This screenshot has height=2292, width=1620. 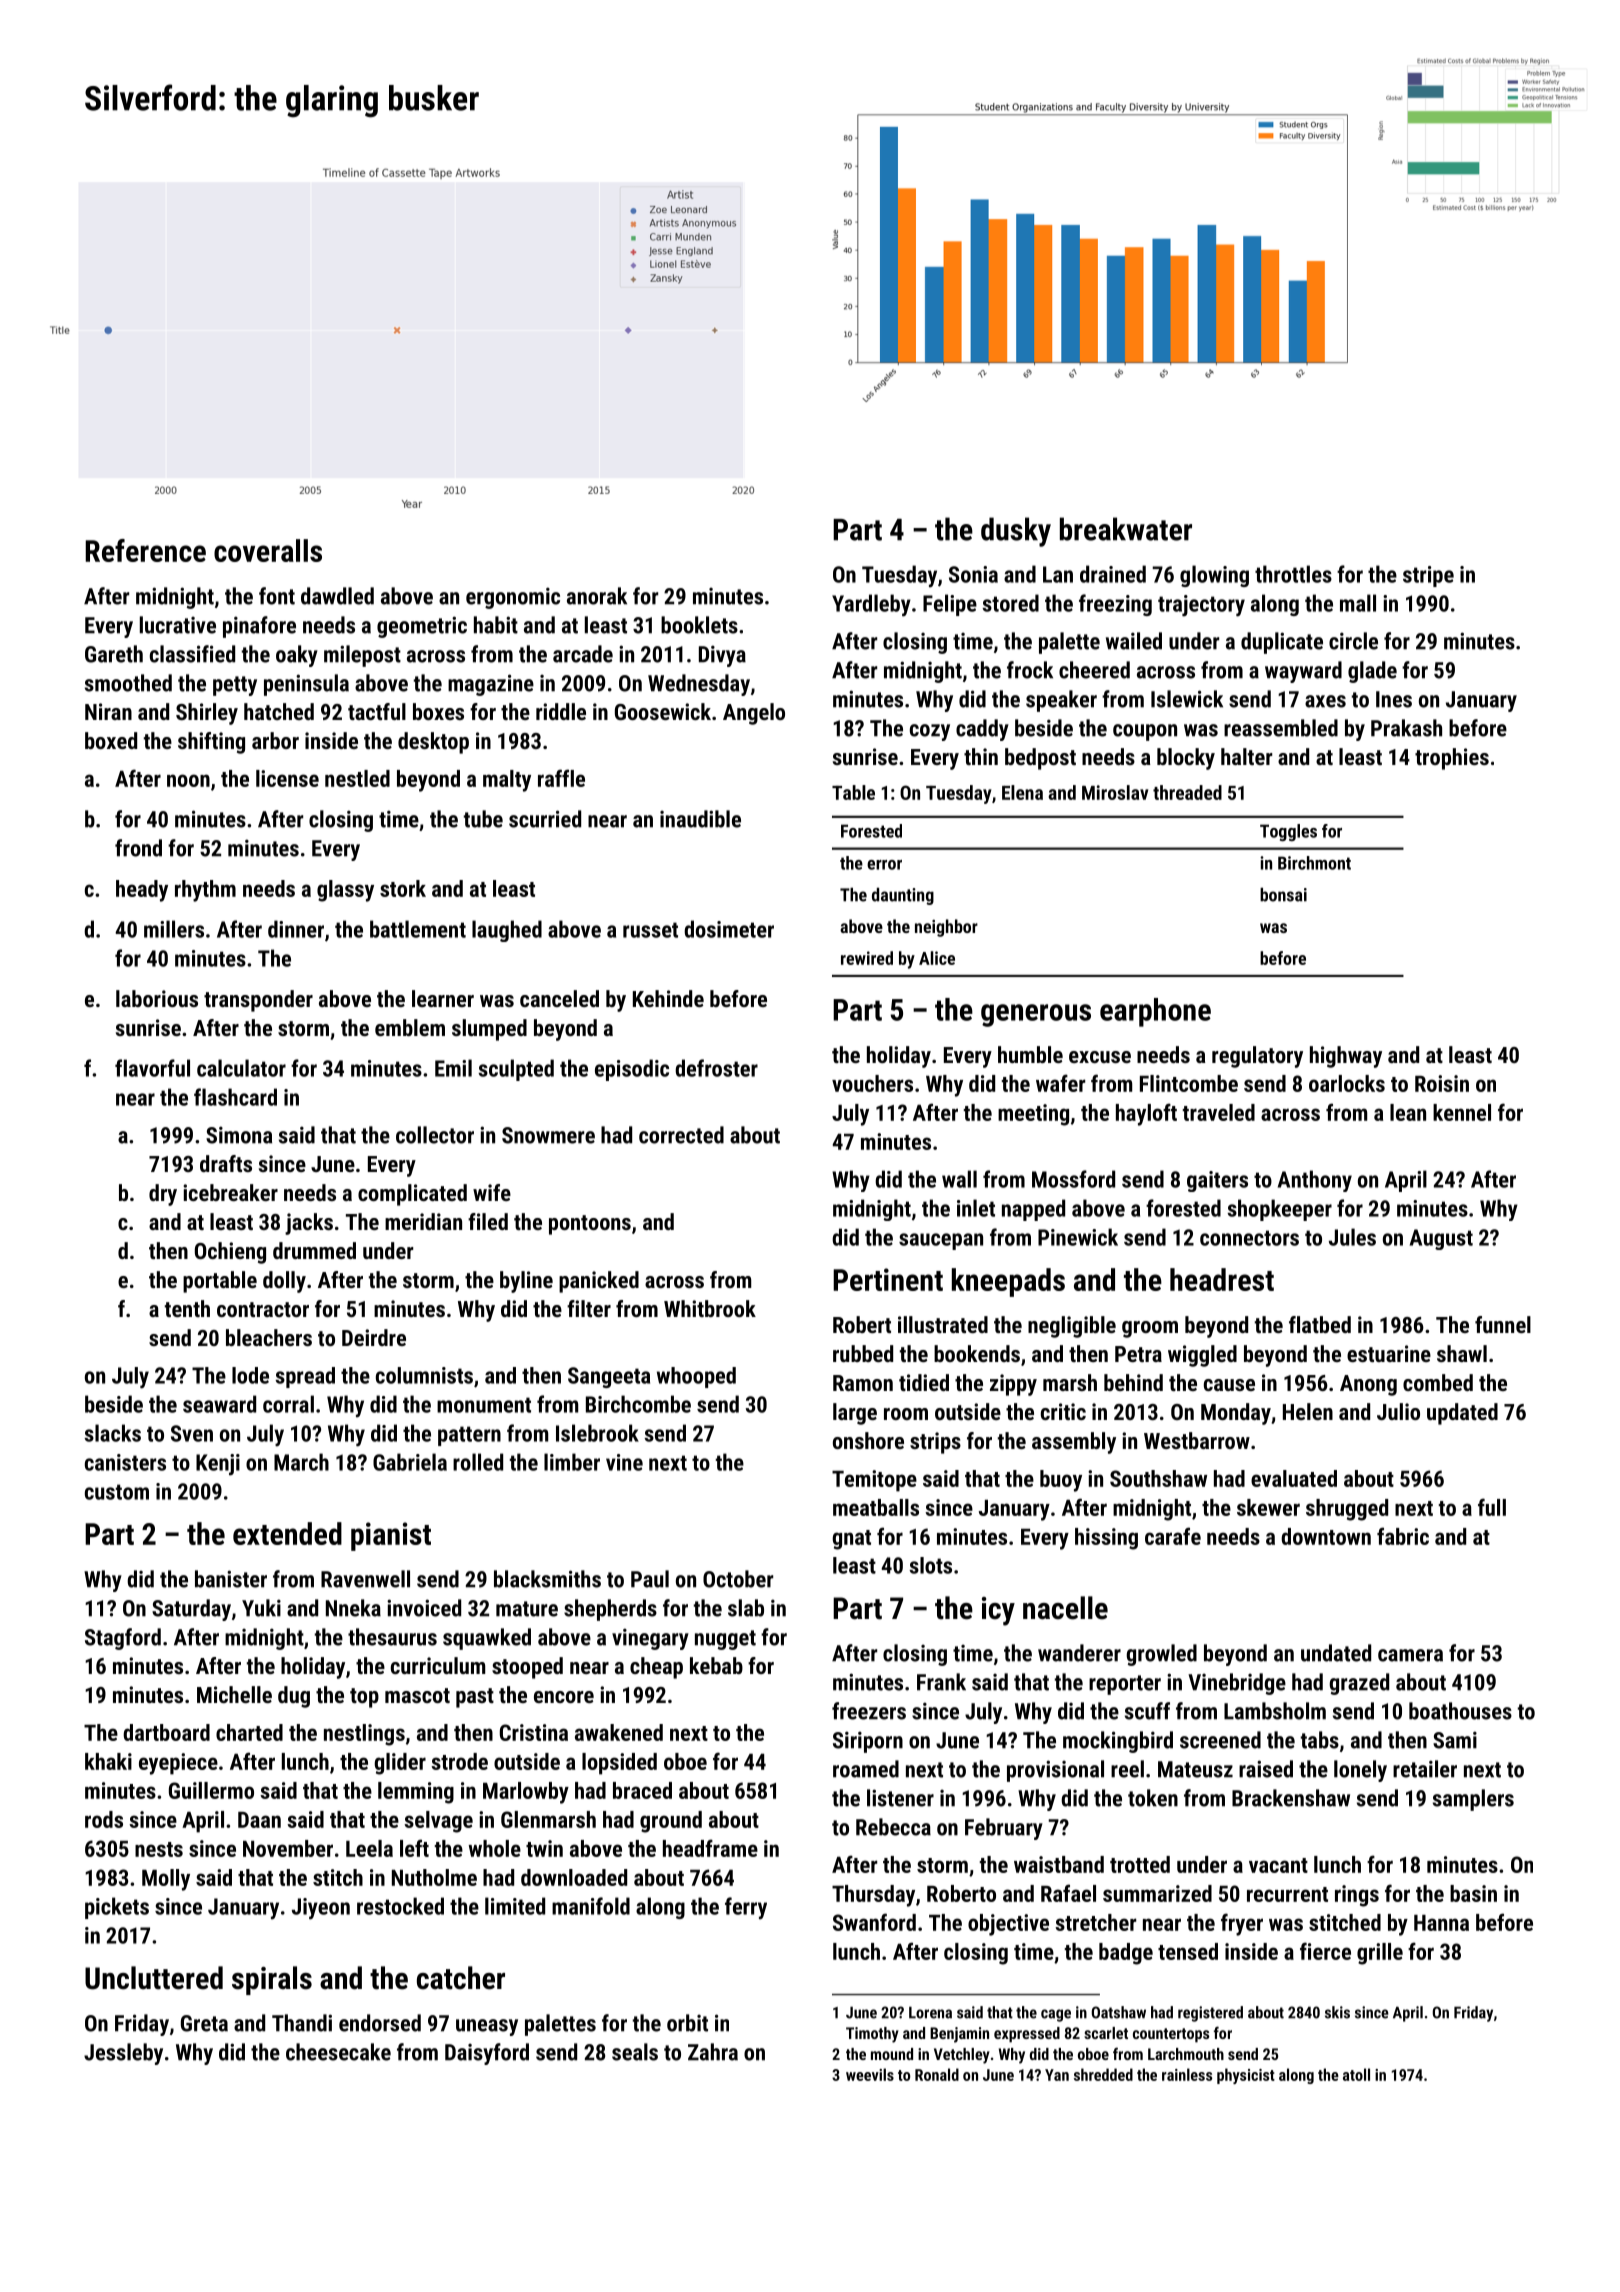 I want to click on Jessleby, so click(x=123, y=2054).
